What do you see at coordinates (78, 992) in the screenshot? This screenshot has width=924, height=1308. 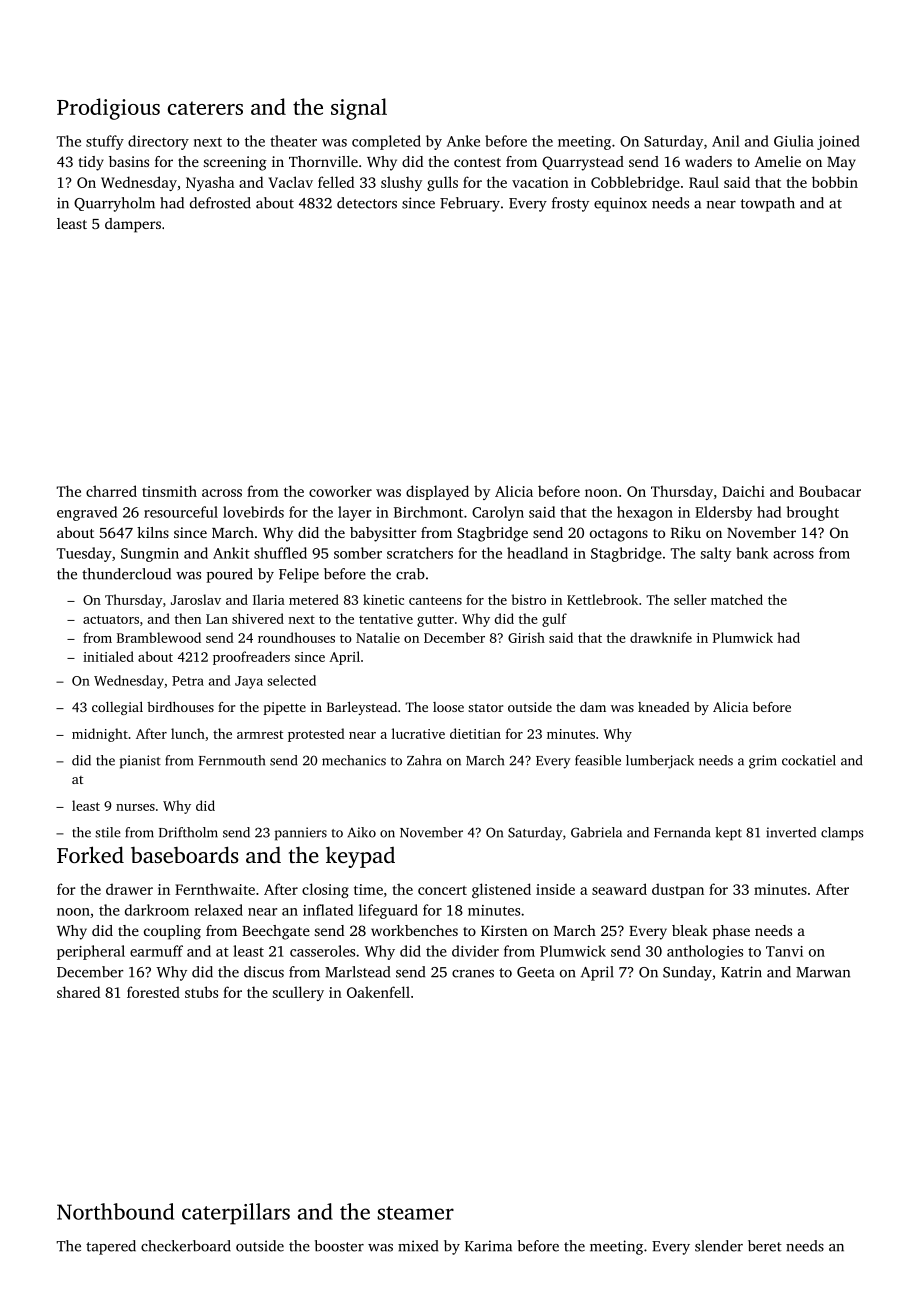 I see `shared` at bounding box center [78, 992].
